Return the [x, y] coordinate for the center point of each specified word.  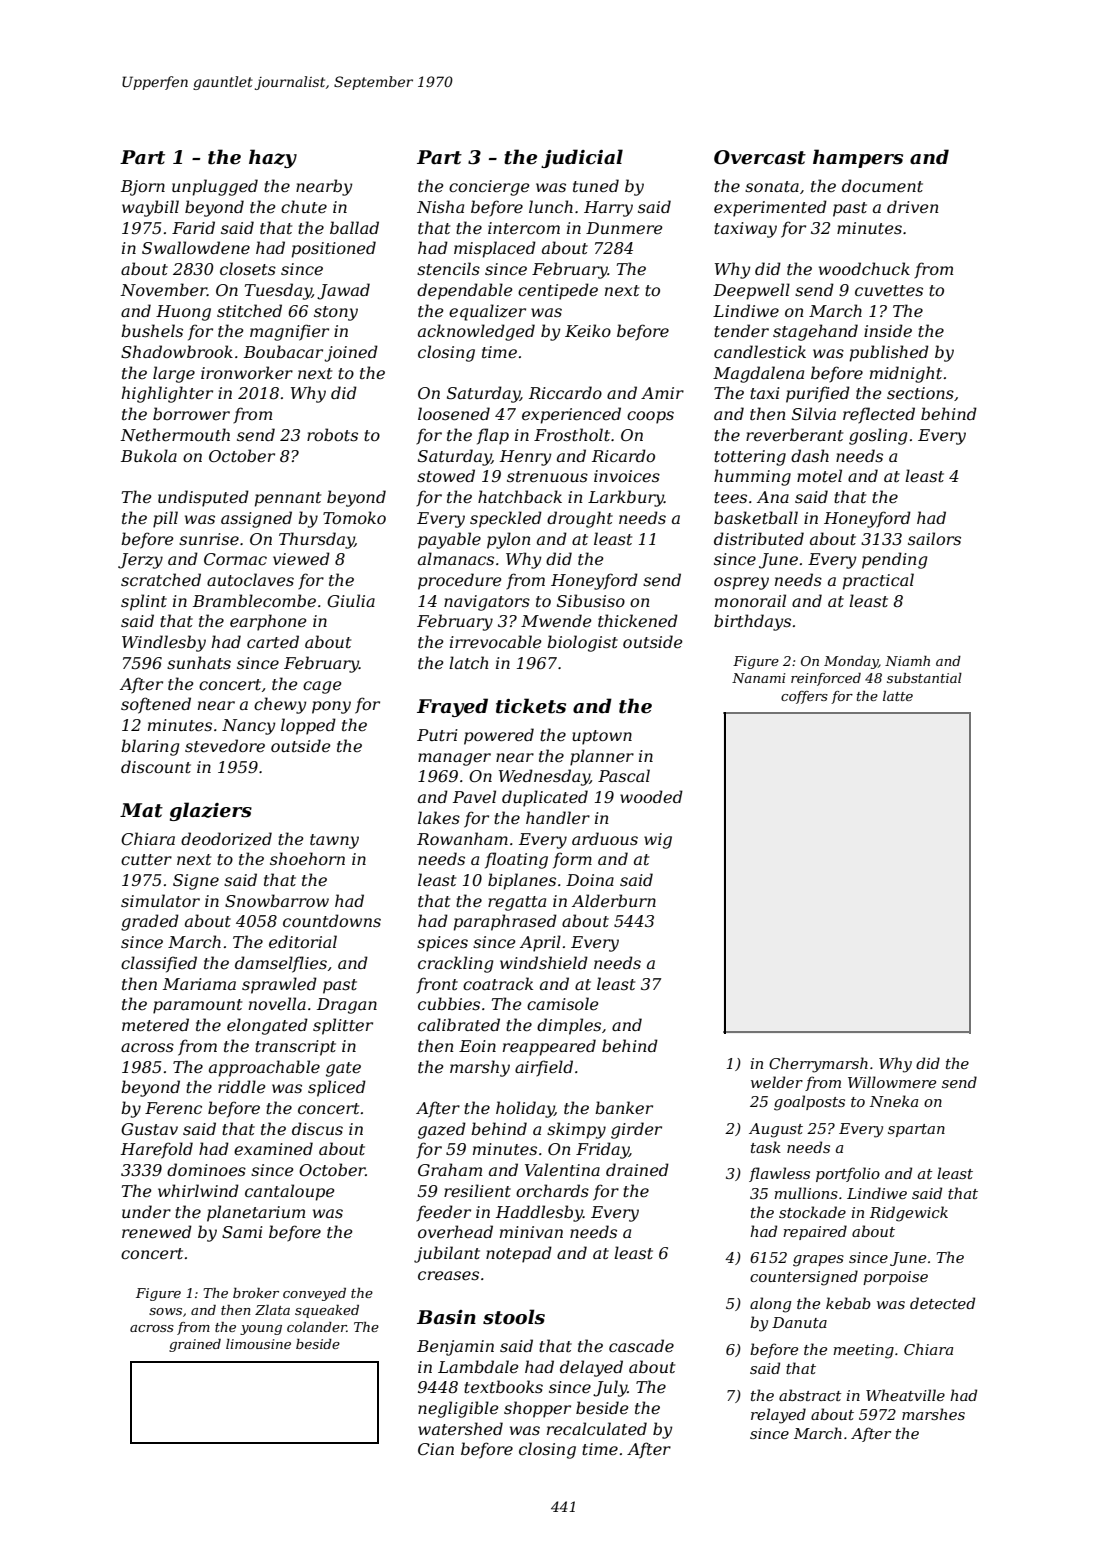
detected [942, 1303]
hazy [273, 158]
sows [165, 1311]
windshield [544, 962]
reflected [879, 415]
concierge [489, 188]
